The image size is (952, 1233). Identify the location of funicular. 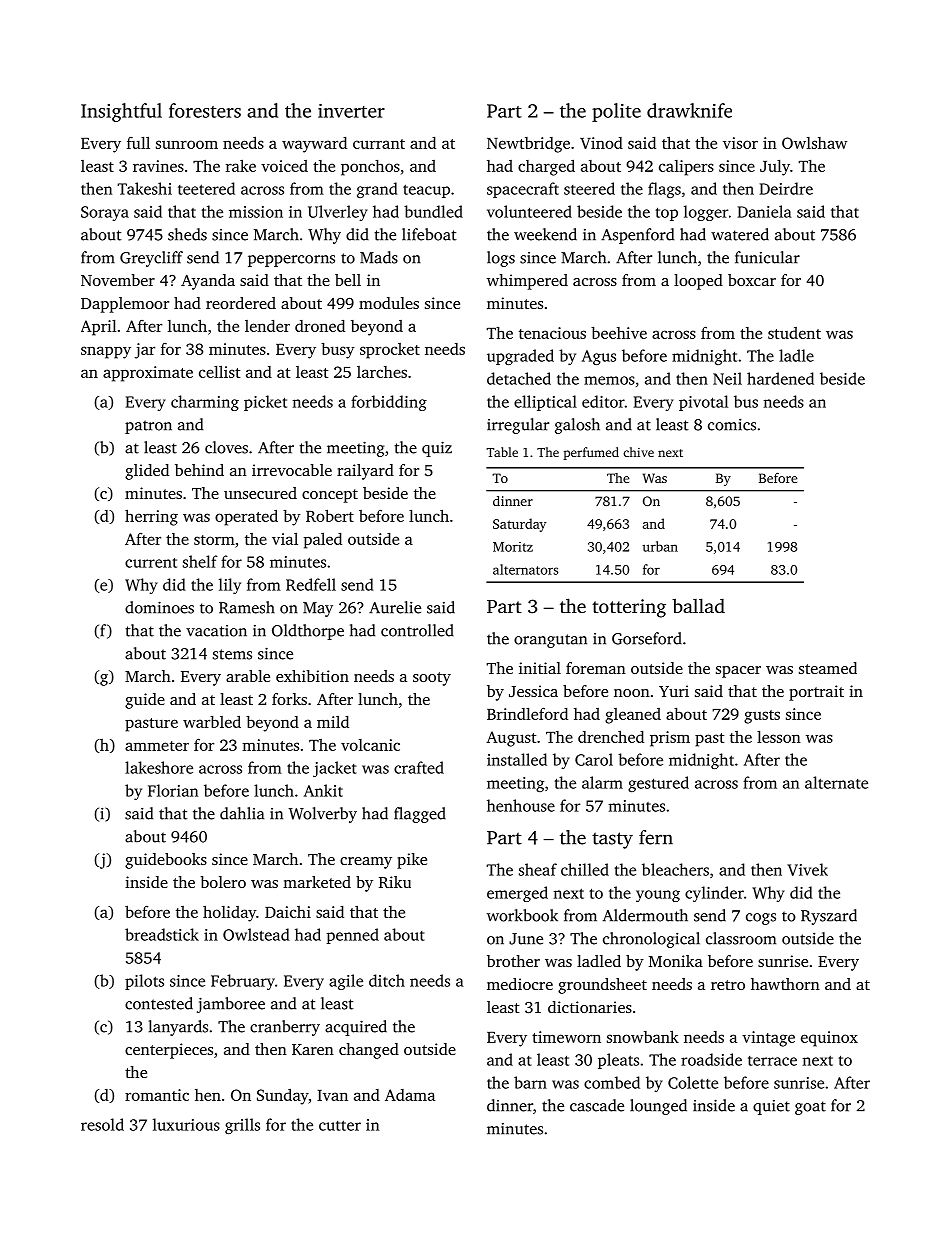
(767, 257).
